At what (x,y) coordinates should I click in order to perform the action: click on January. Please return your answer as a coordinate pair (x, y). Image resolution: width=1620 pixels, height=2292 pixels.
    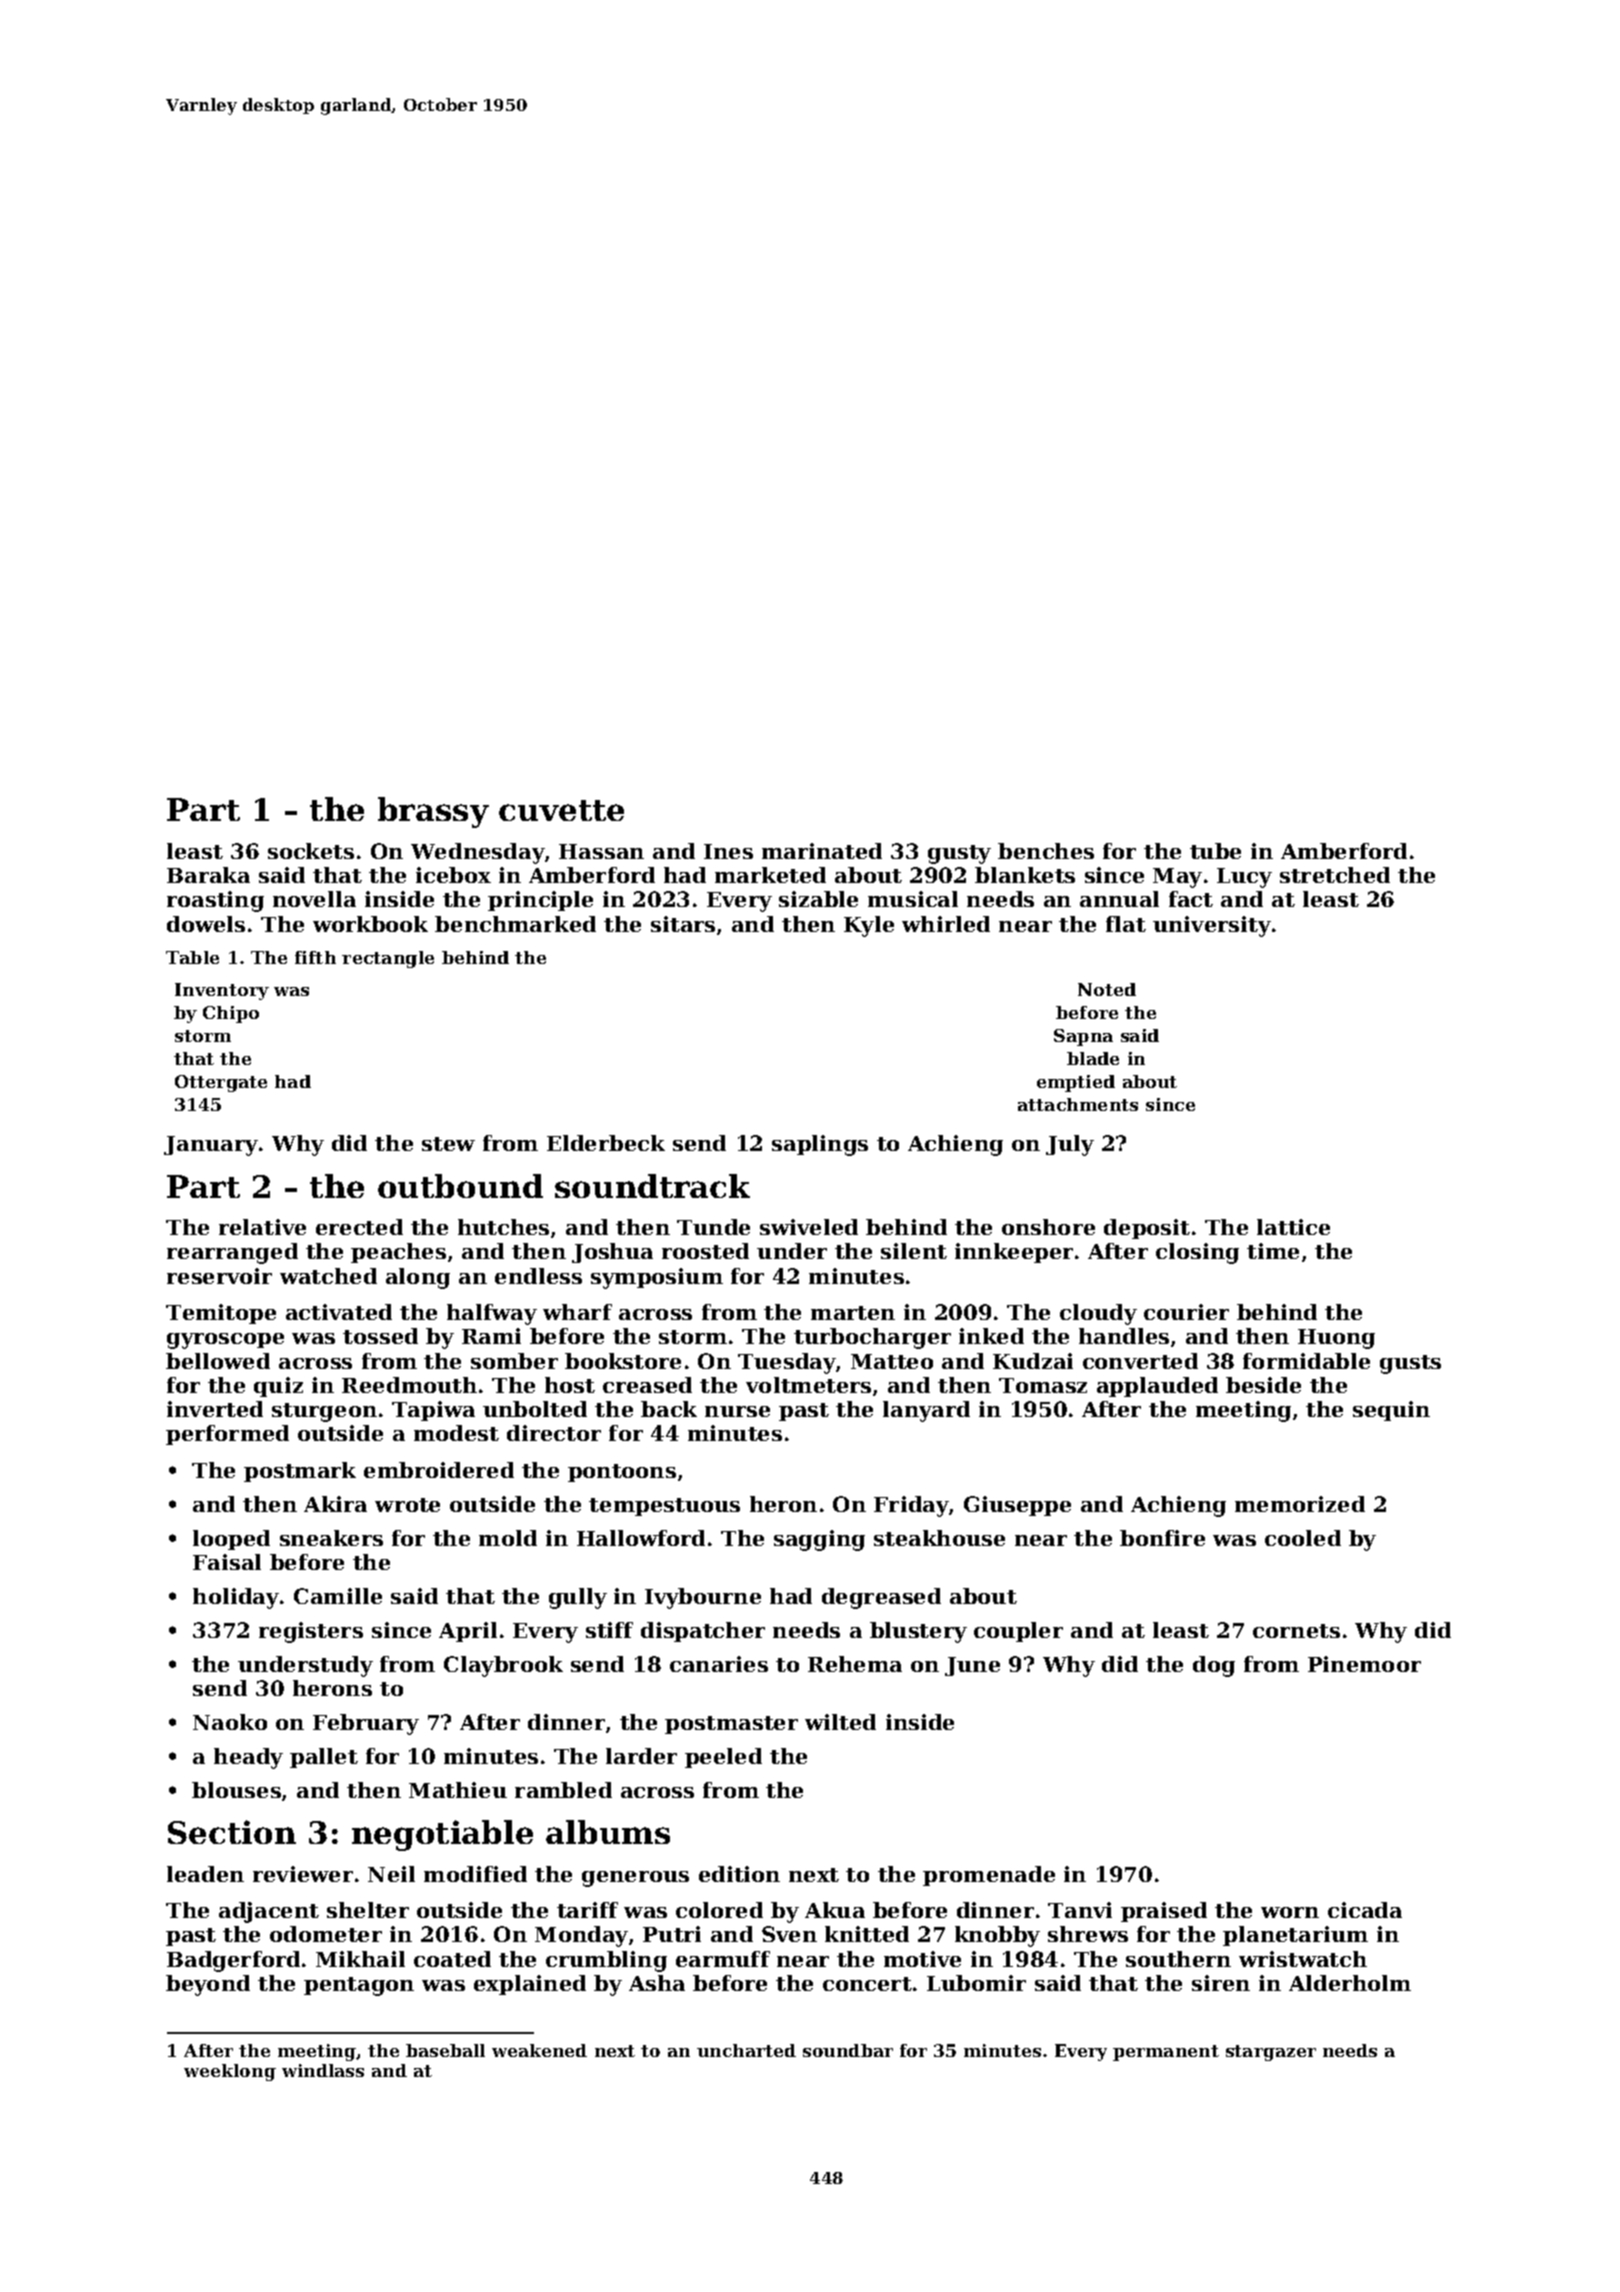
    Looking at the image, I should click on (211, 1146).
